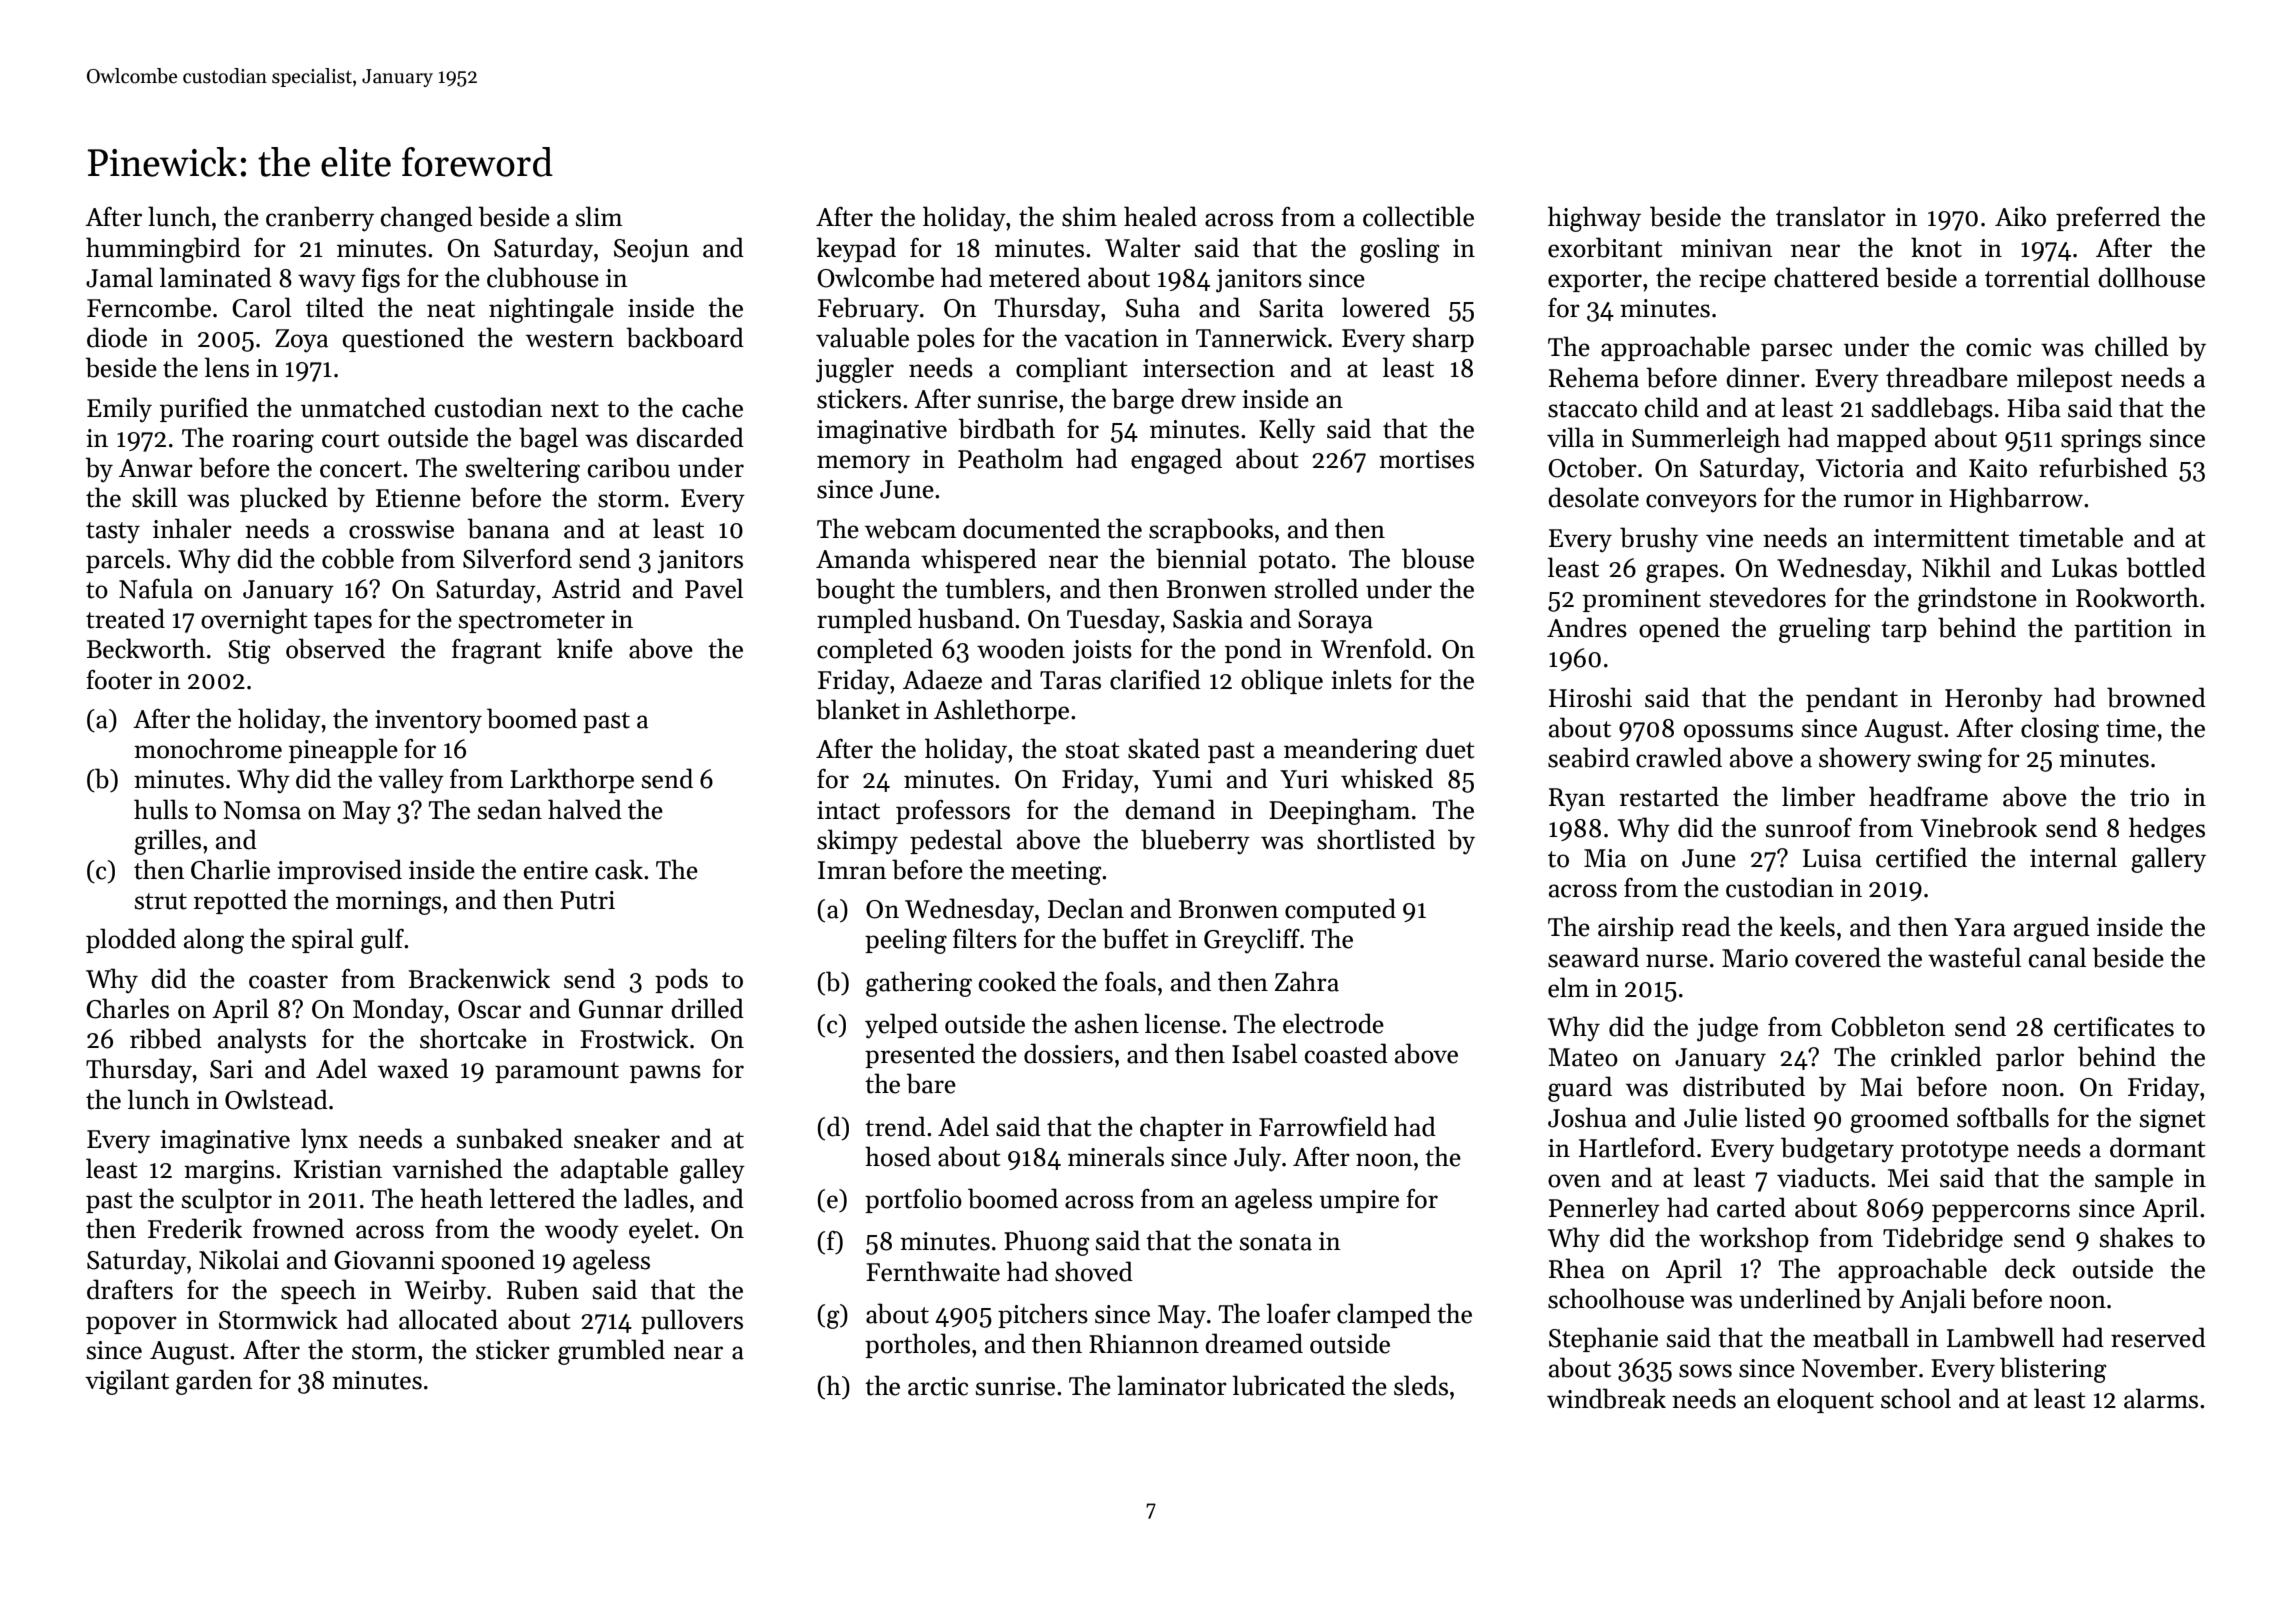  I want to click on hosed, so click(898, 1156).
